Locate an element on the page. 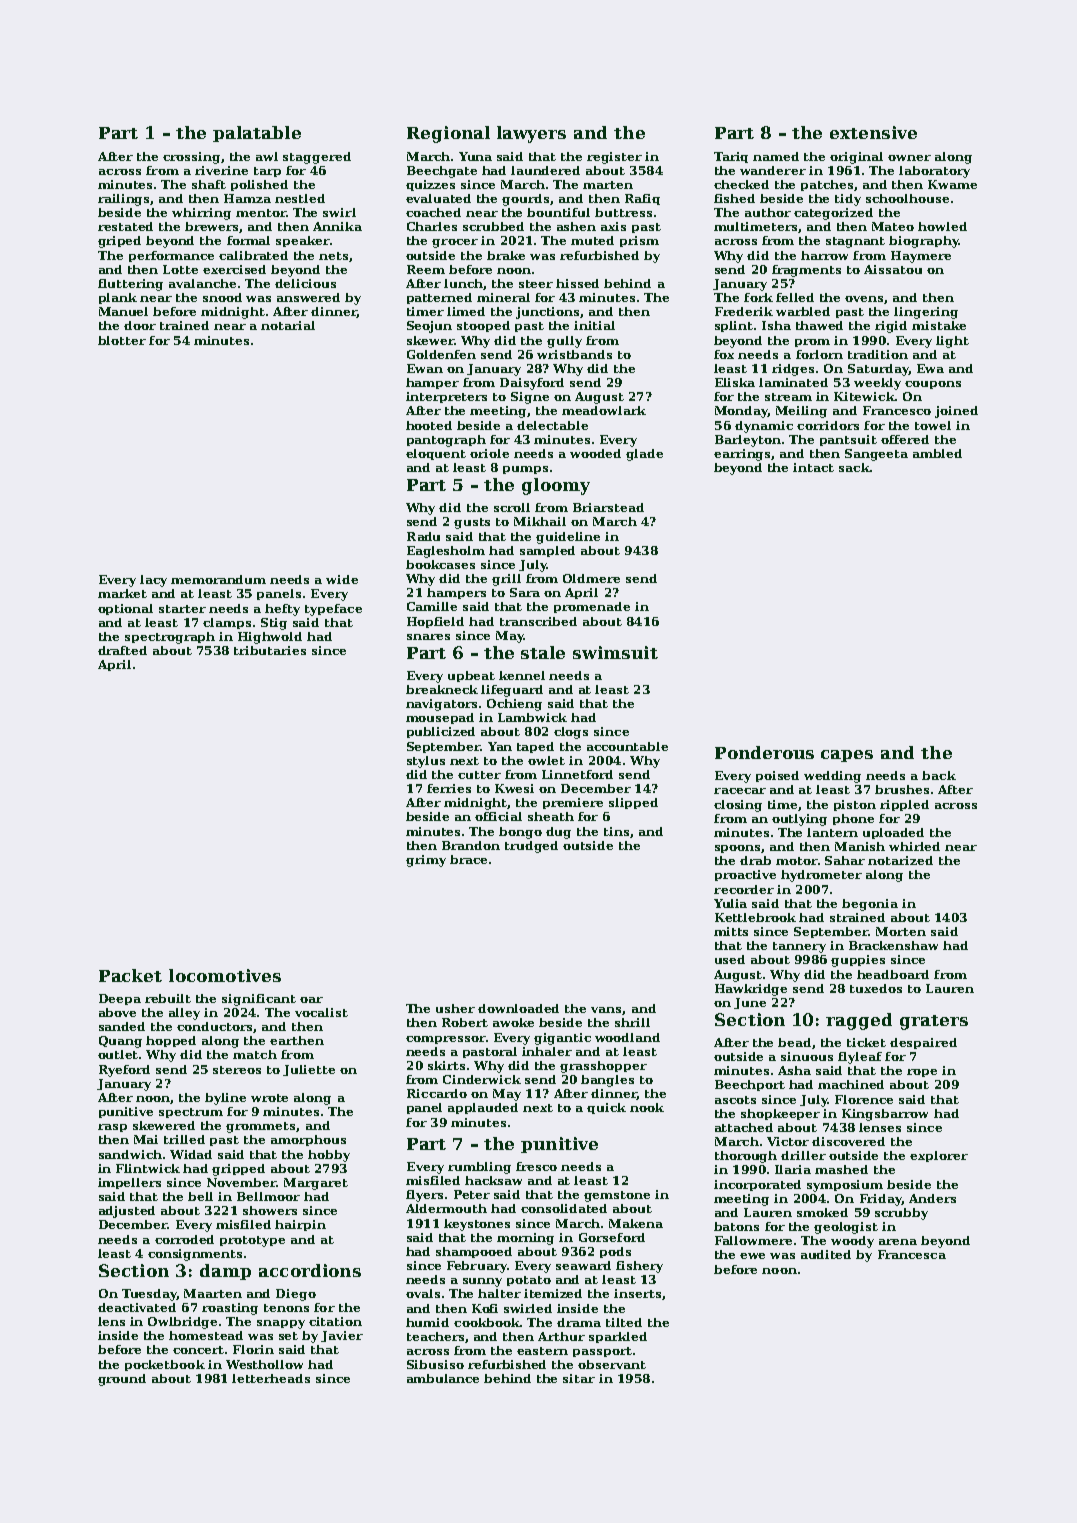  begonia is located at coordinates (870, 905).
